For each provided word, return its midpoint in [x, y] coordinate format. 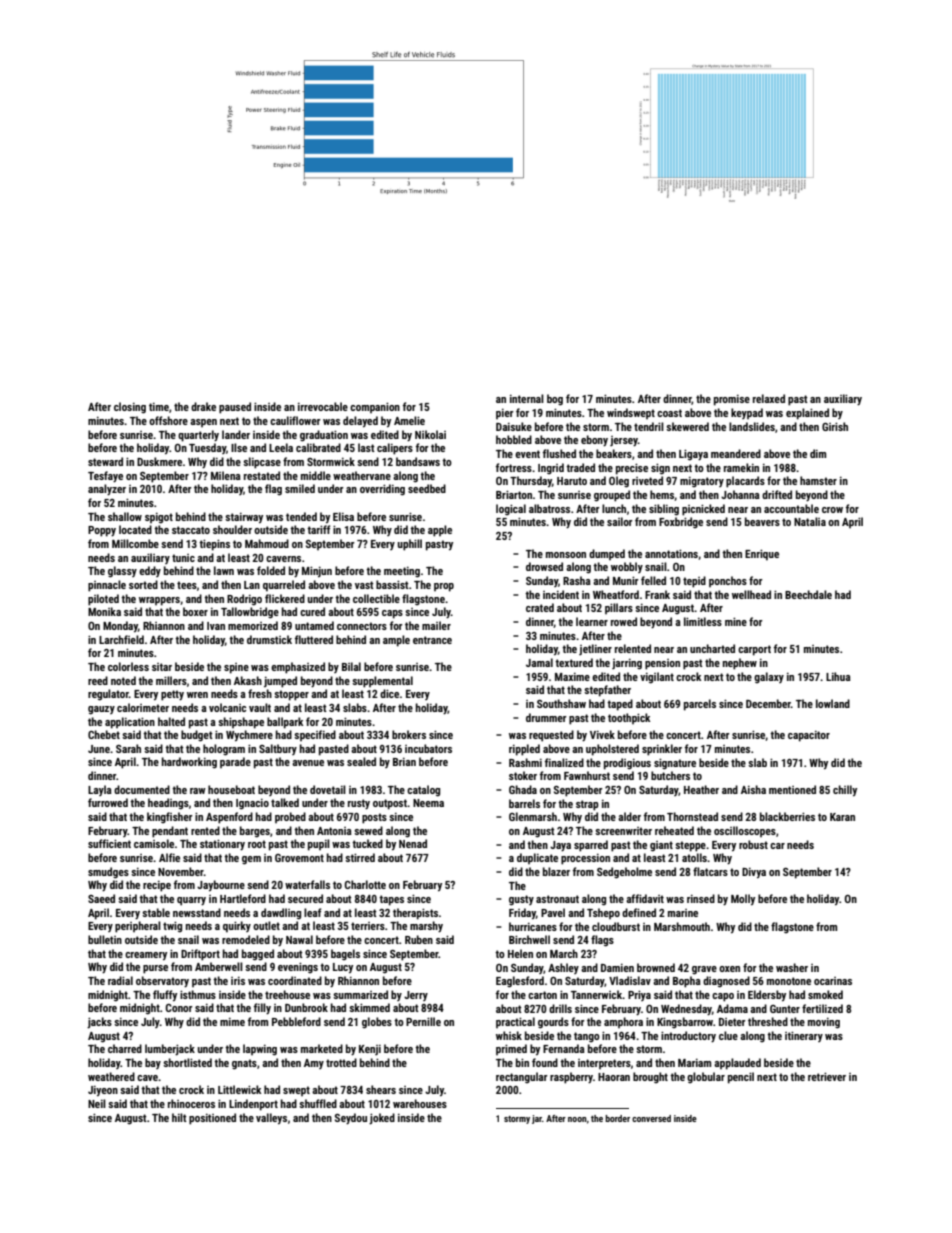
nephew [740, 664]
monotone [789, 981]
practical [515, 1022]
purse [155, 969]
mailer [436, 625]
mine [736, 621]
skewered [687, 426]
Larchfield [121, 639]
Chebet [104, 734]
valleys [271, 1119]
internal [527, 398]
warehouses [420, 1103]
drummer [546, 717]
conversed [651, 1118]
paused [235, 408]
